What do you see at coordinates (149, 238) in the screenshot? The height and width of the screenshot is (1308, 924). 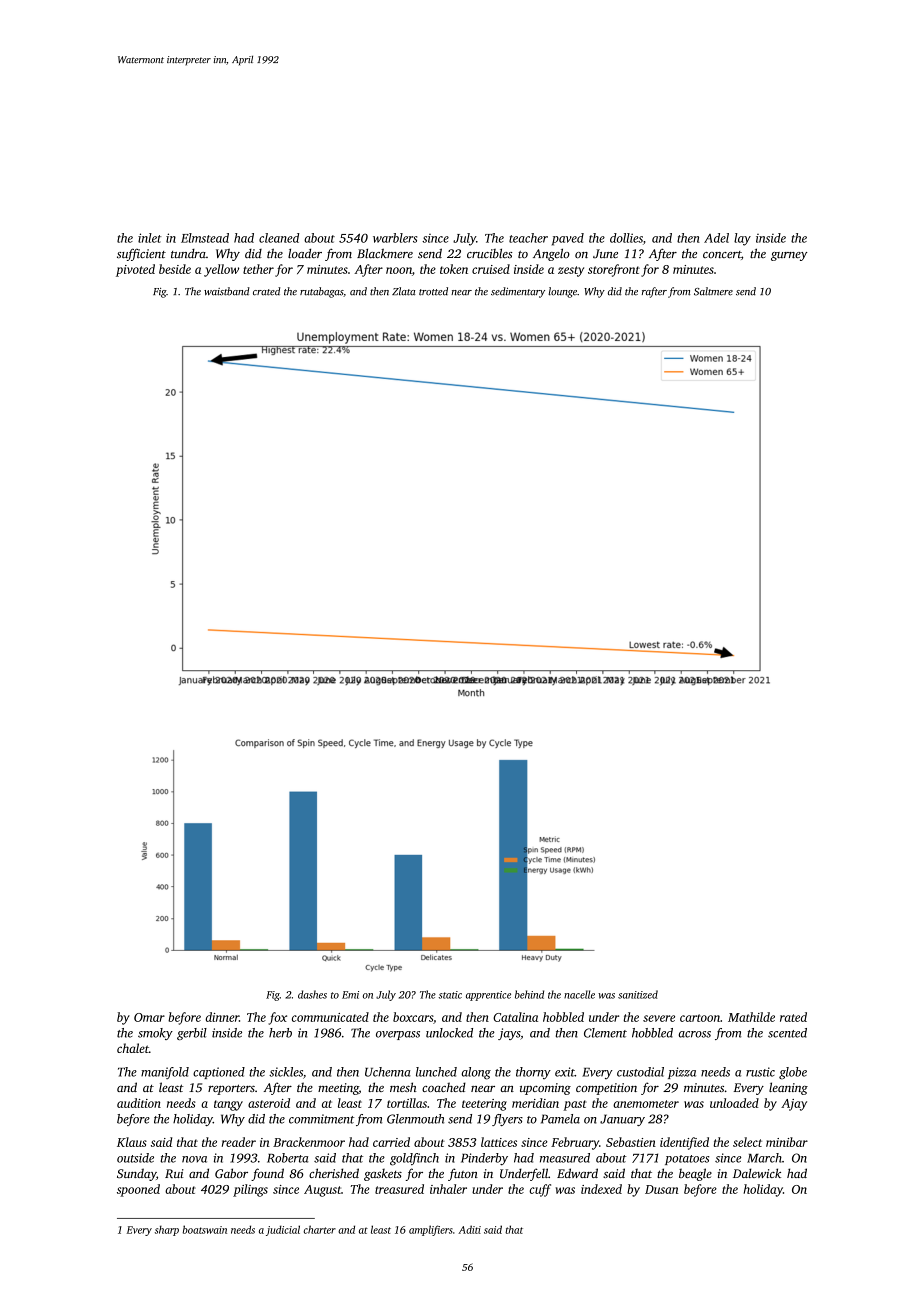 I see `inlet` at bounding box center [149, 238].
